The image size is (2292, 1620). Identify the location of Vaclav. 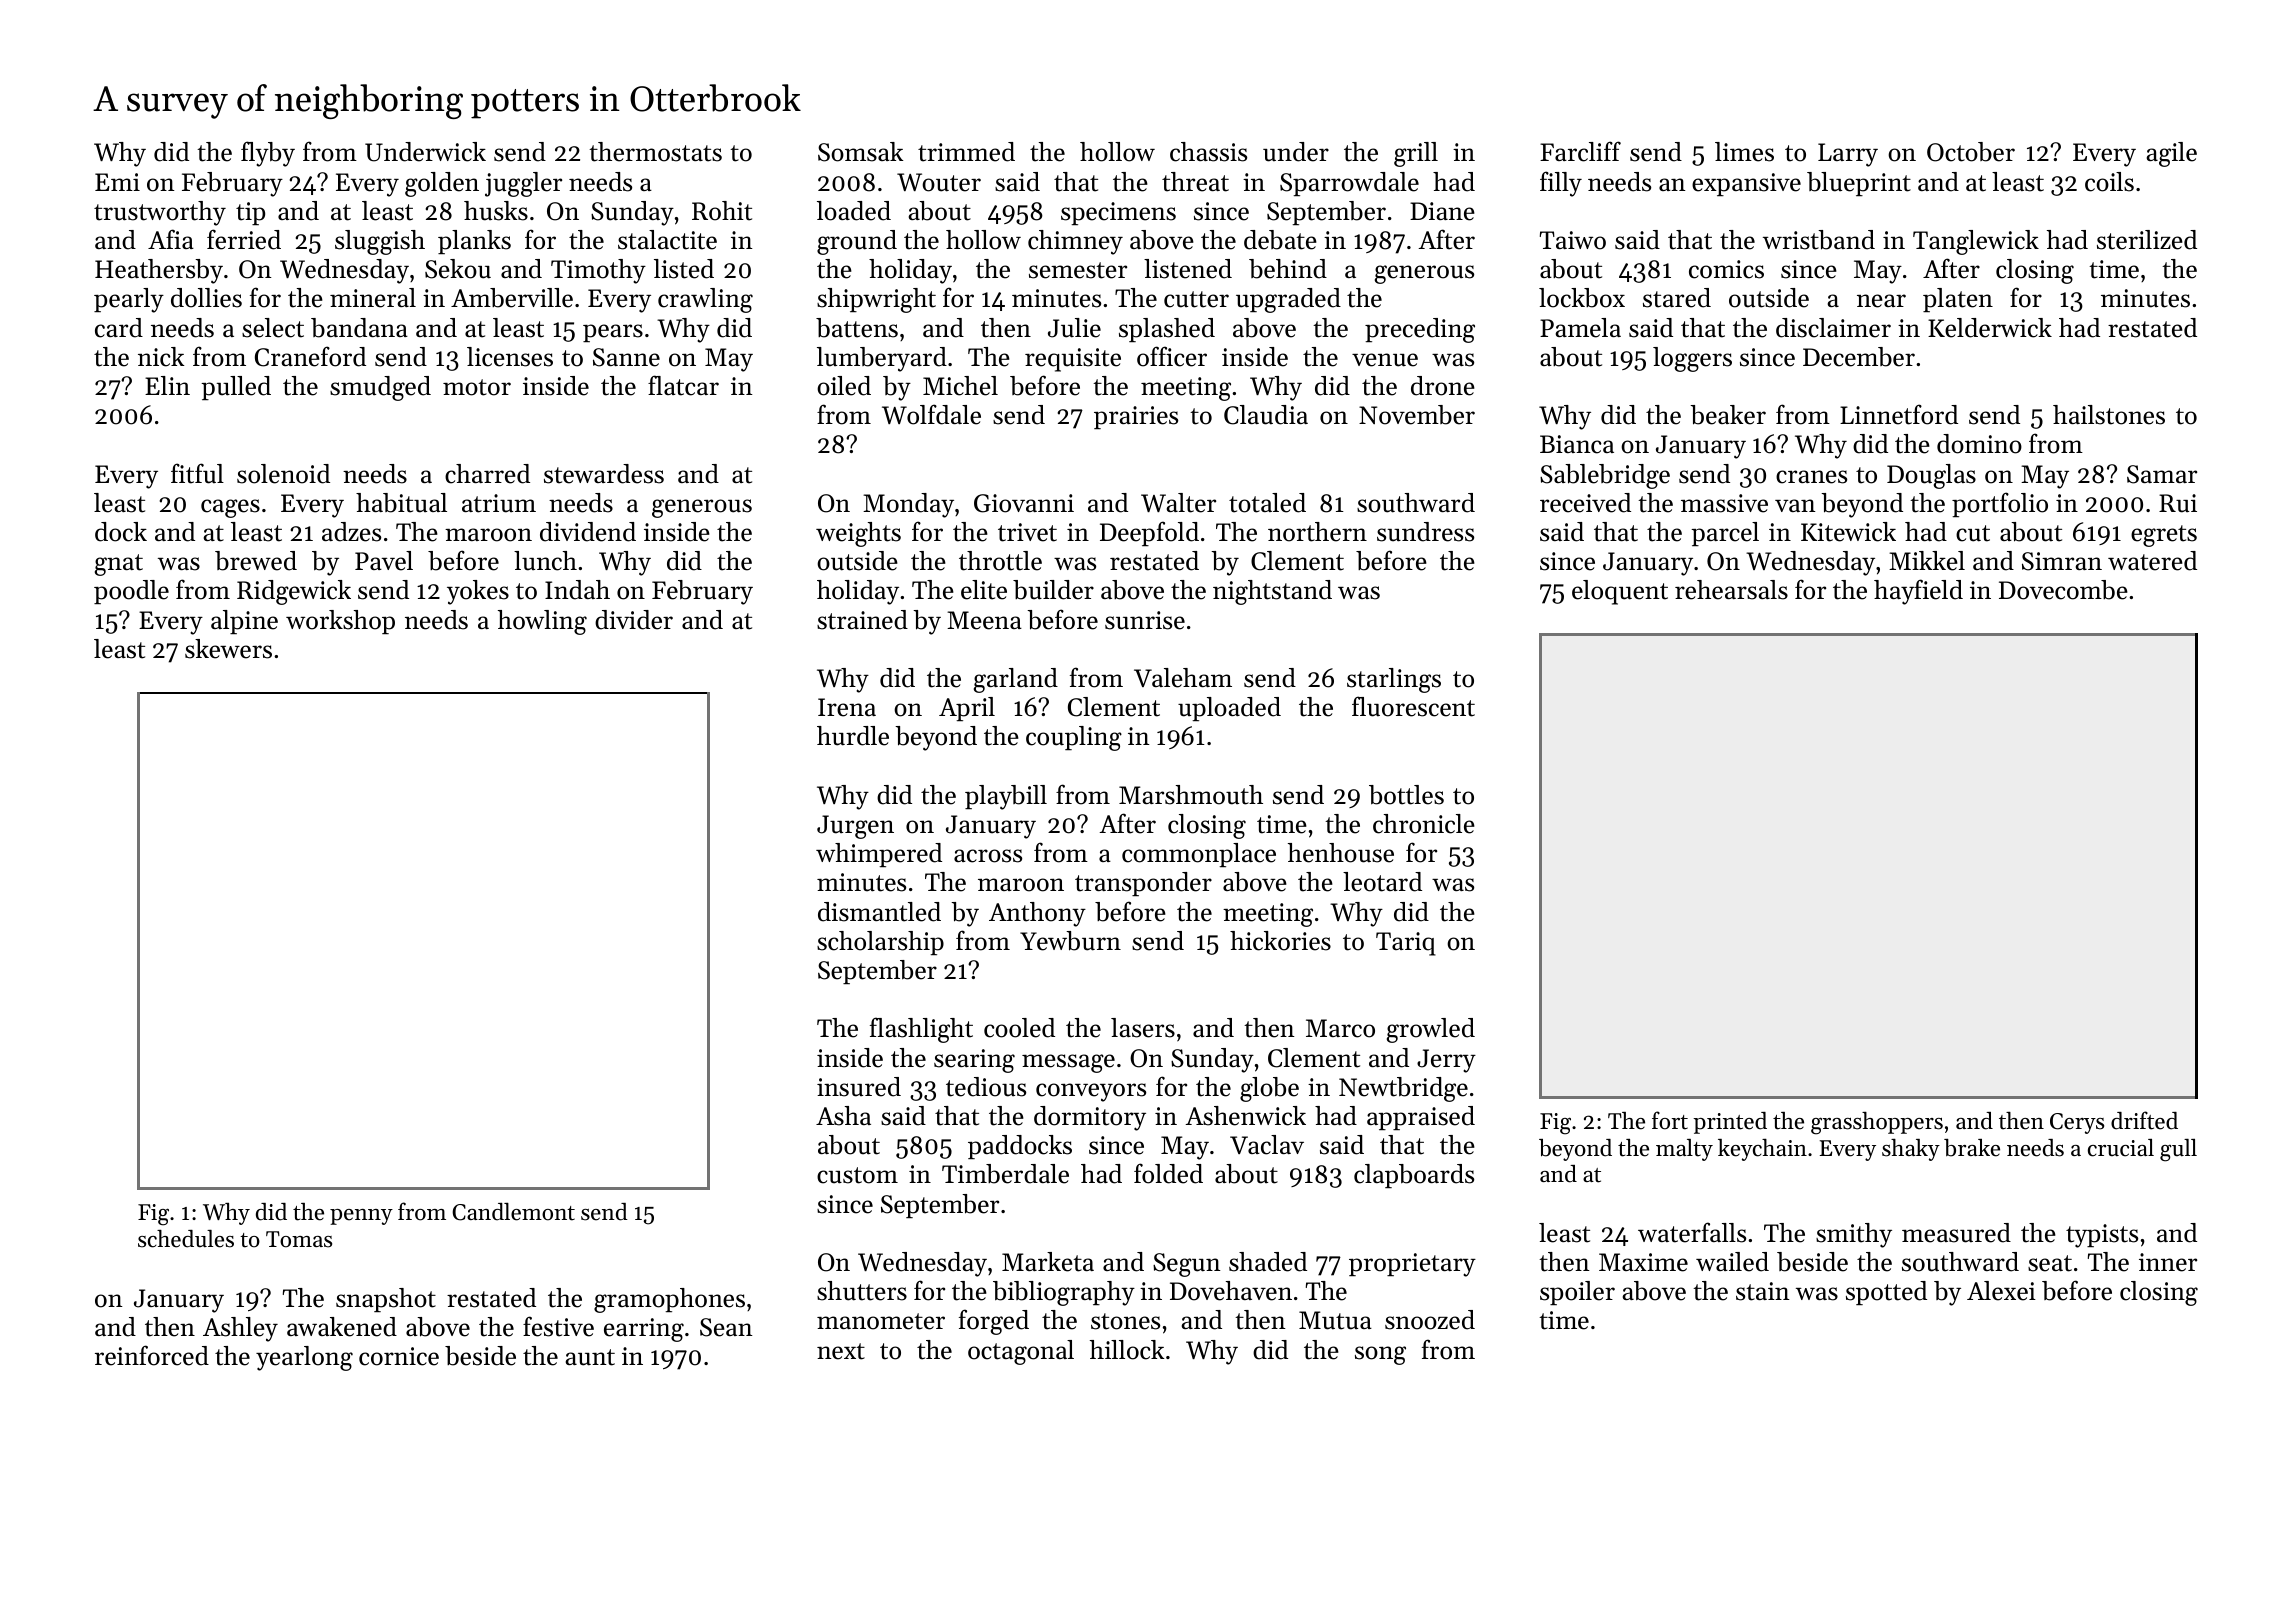
(1267, 1145).
